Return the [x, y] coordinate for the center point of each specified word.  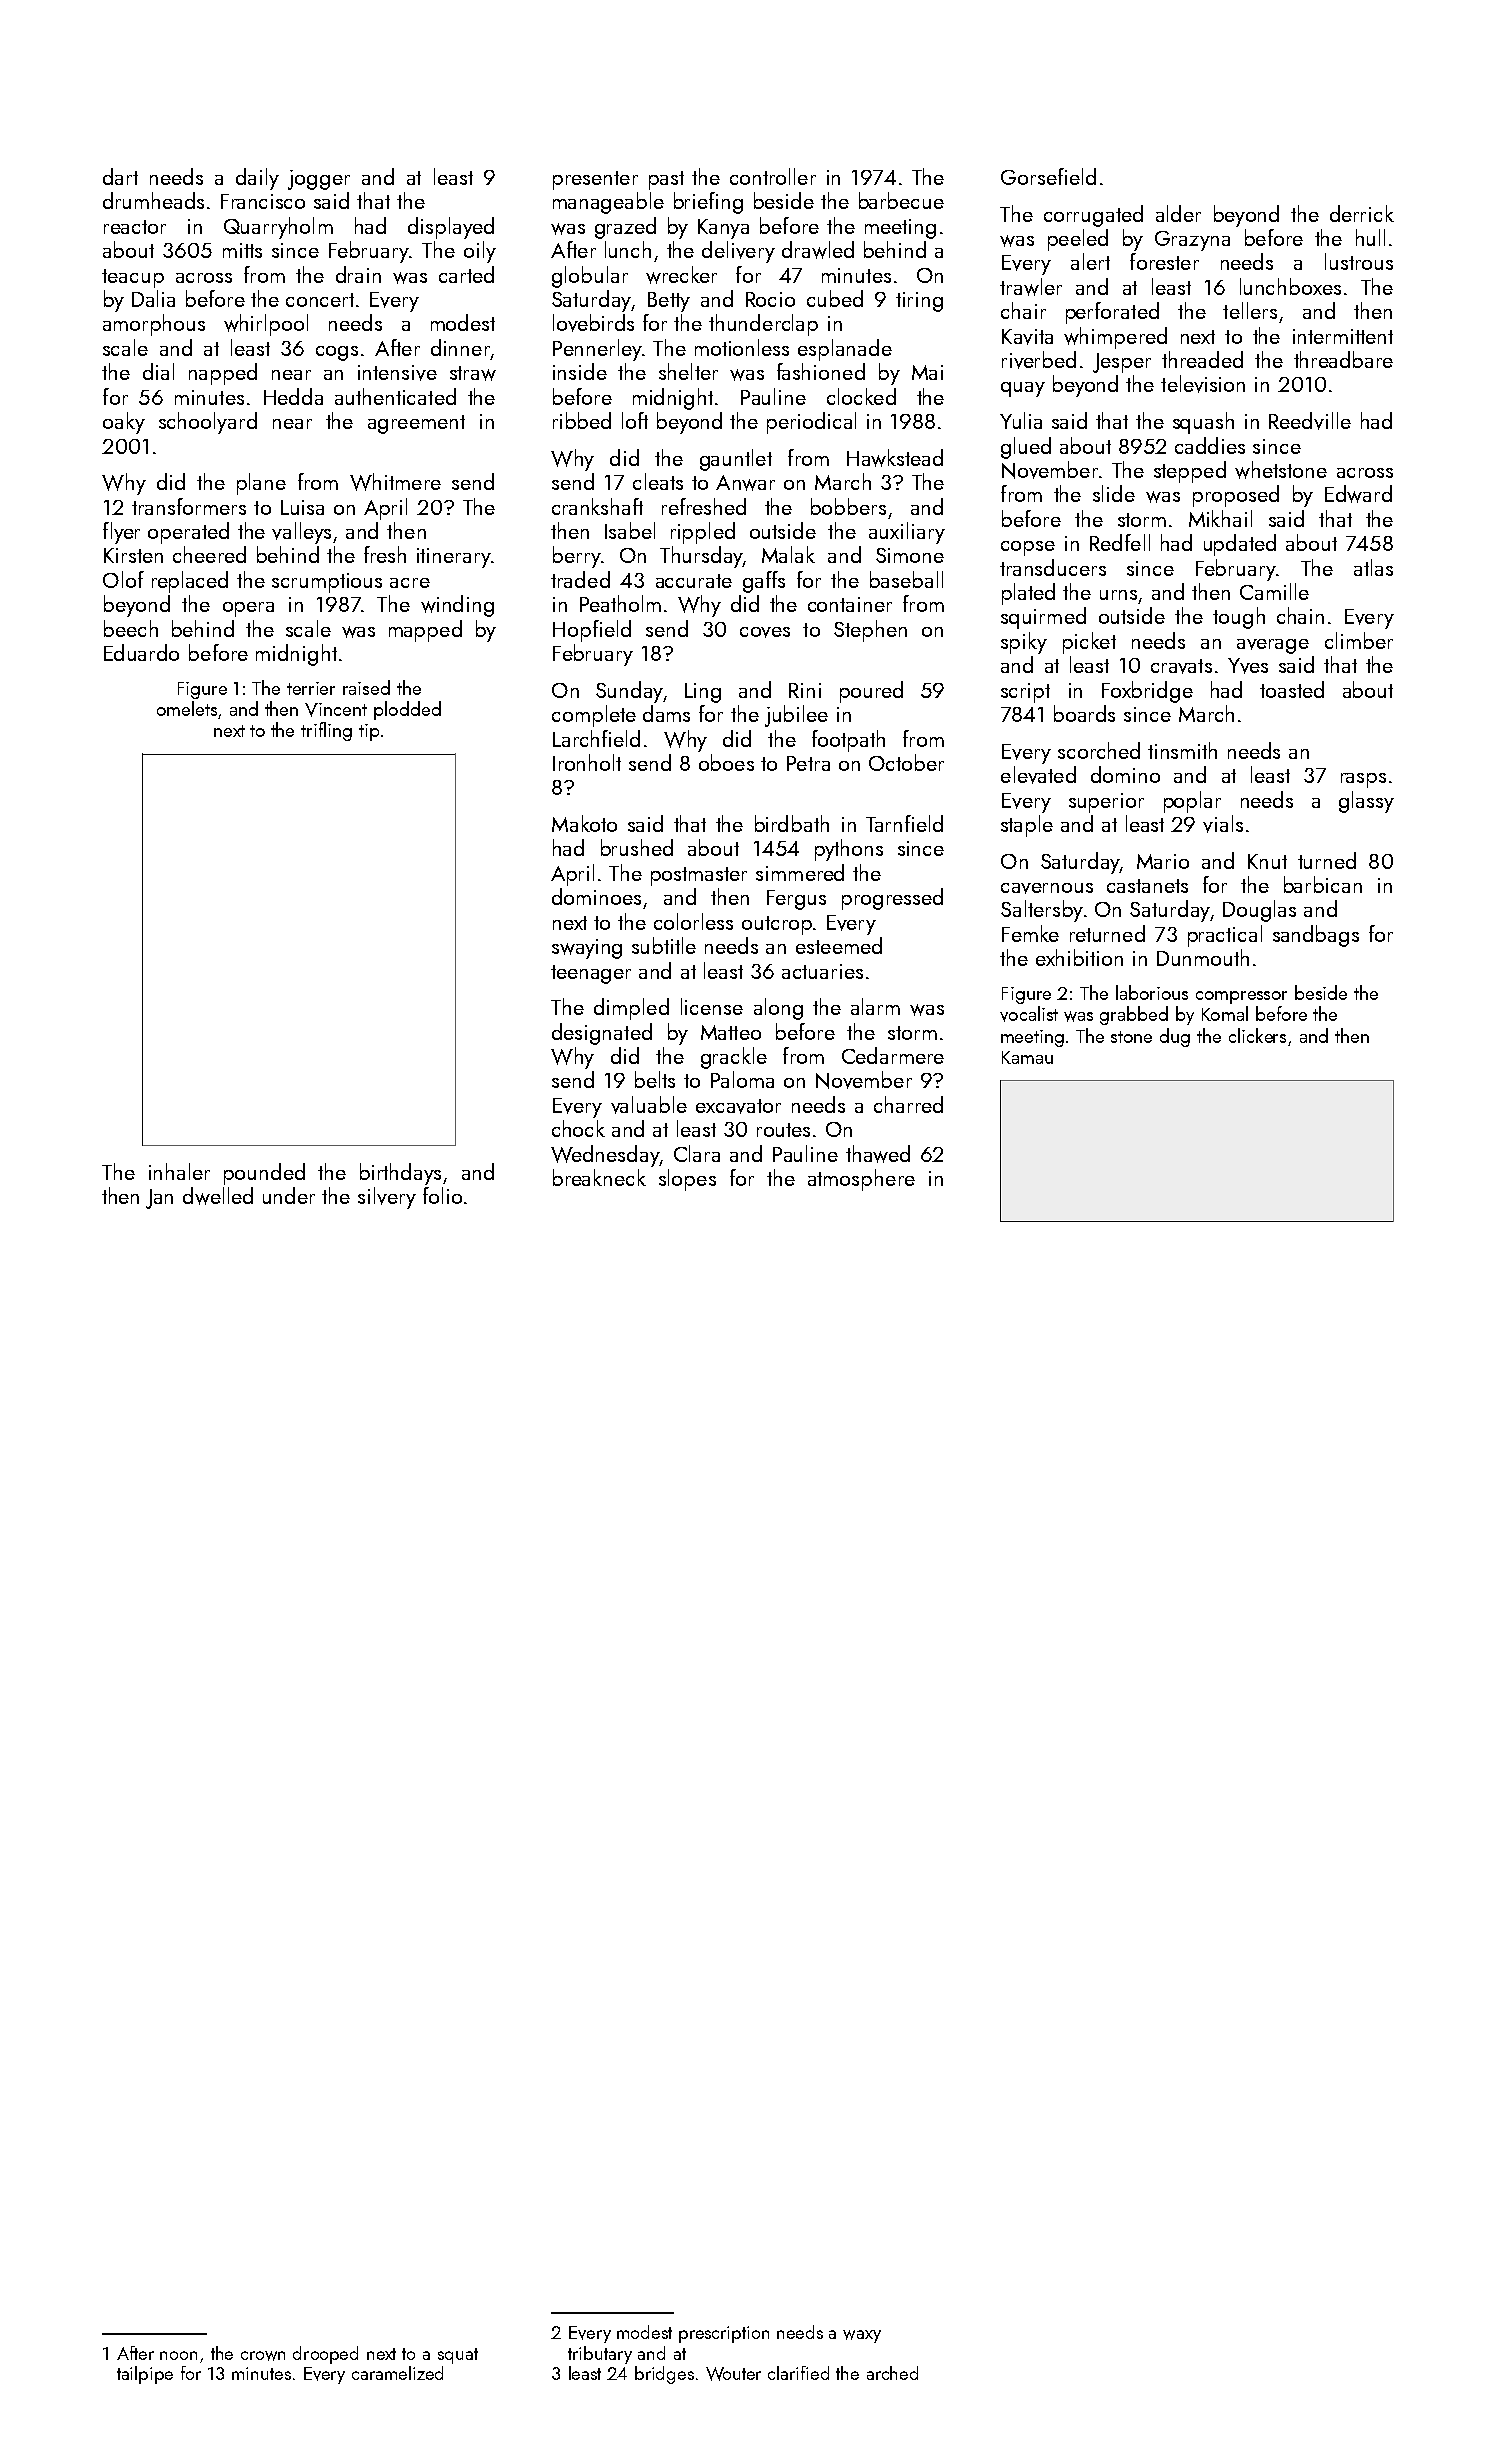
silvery [387, 1198]
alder [1178, 213]
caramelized [397, 2373]
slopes [687, 1180]
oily [480, 252]
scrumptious [327, 583]
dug [1175, 1037]
